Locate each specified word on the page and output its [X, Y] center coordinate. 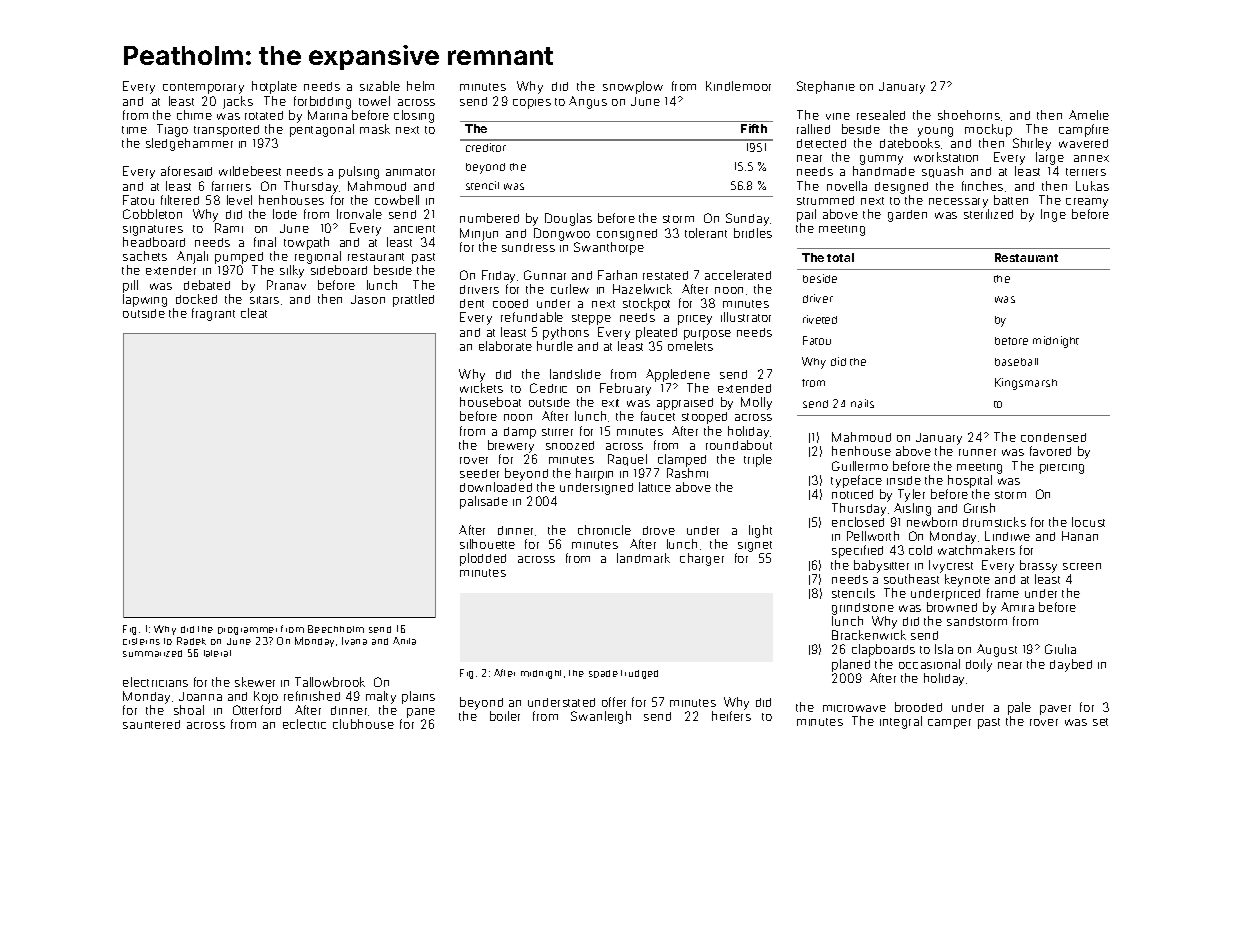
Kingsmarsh [1026, 384]
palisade [484, 502]
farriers [231, 186]
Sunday [747, 219]
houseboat [490, 402]
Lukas [1092, 186]
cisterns [141, 641]
